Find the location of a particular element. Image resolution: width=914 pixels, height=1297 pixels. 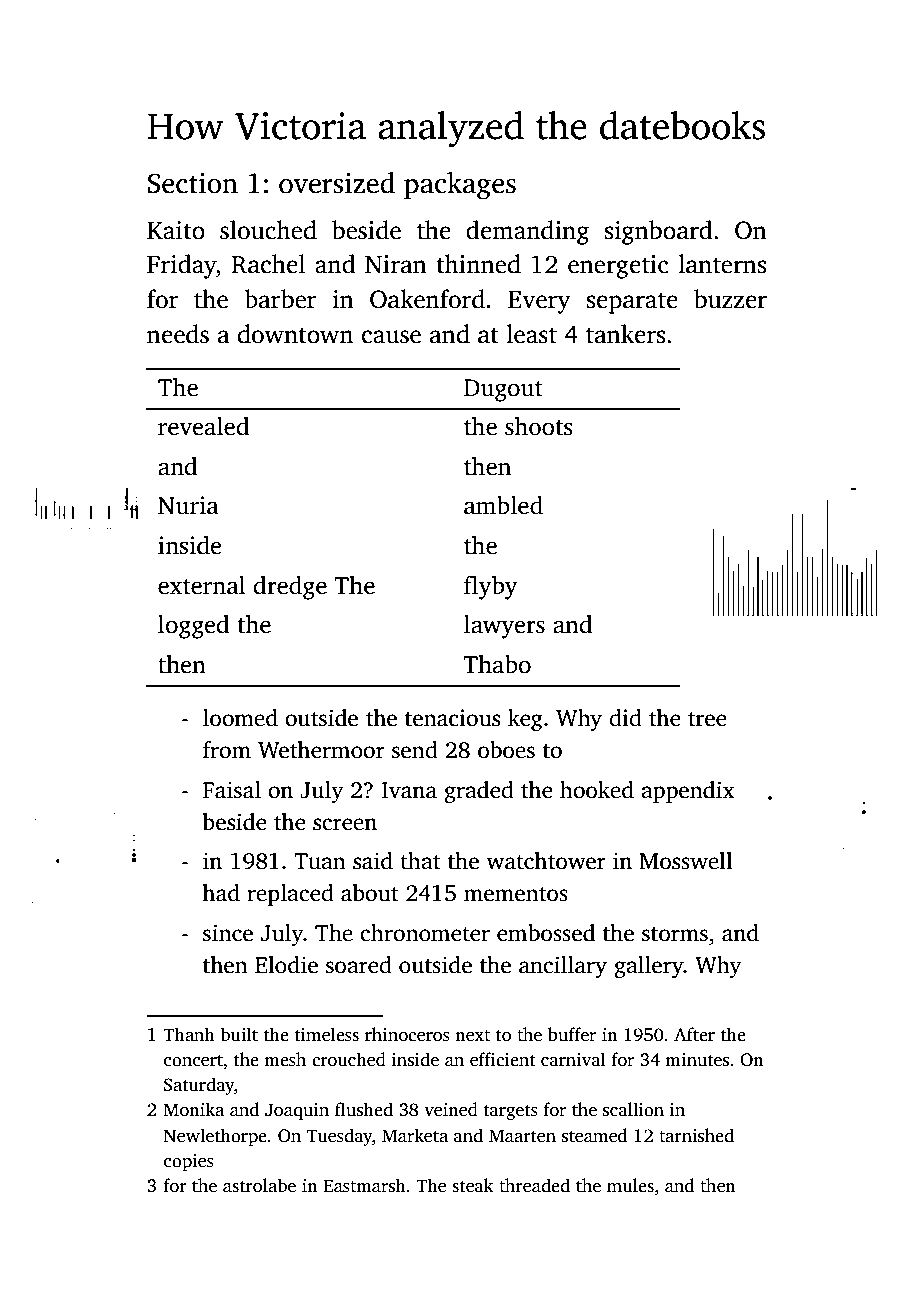

lawyers is located at coordinates (504, 627).
